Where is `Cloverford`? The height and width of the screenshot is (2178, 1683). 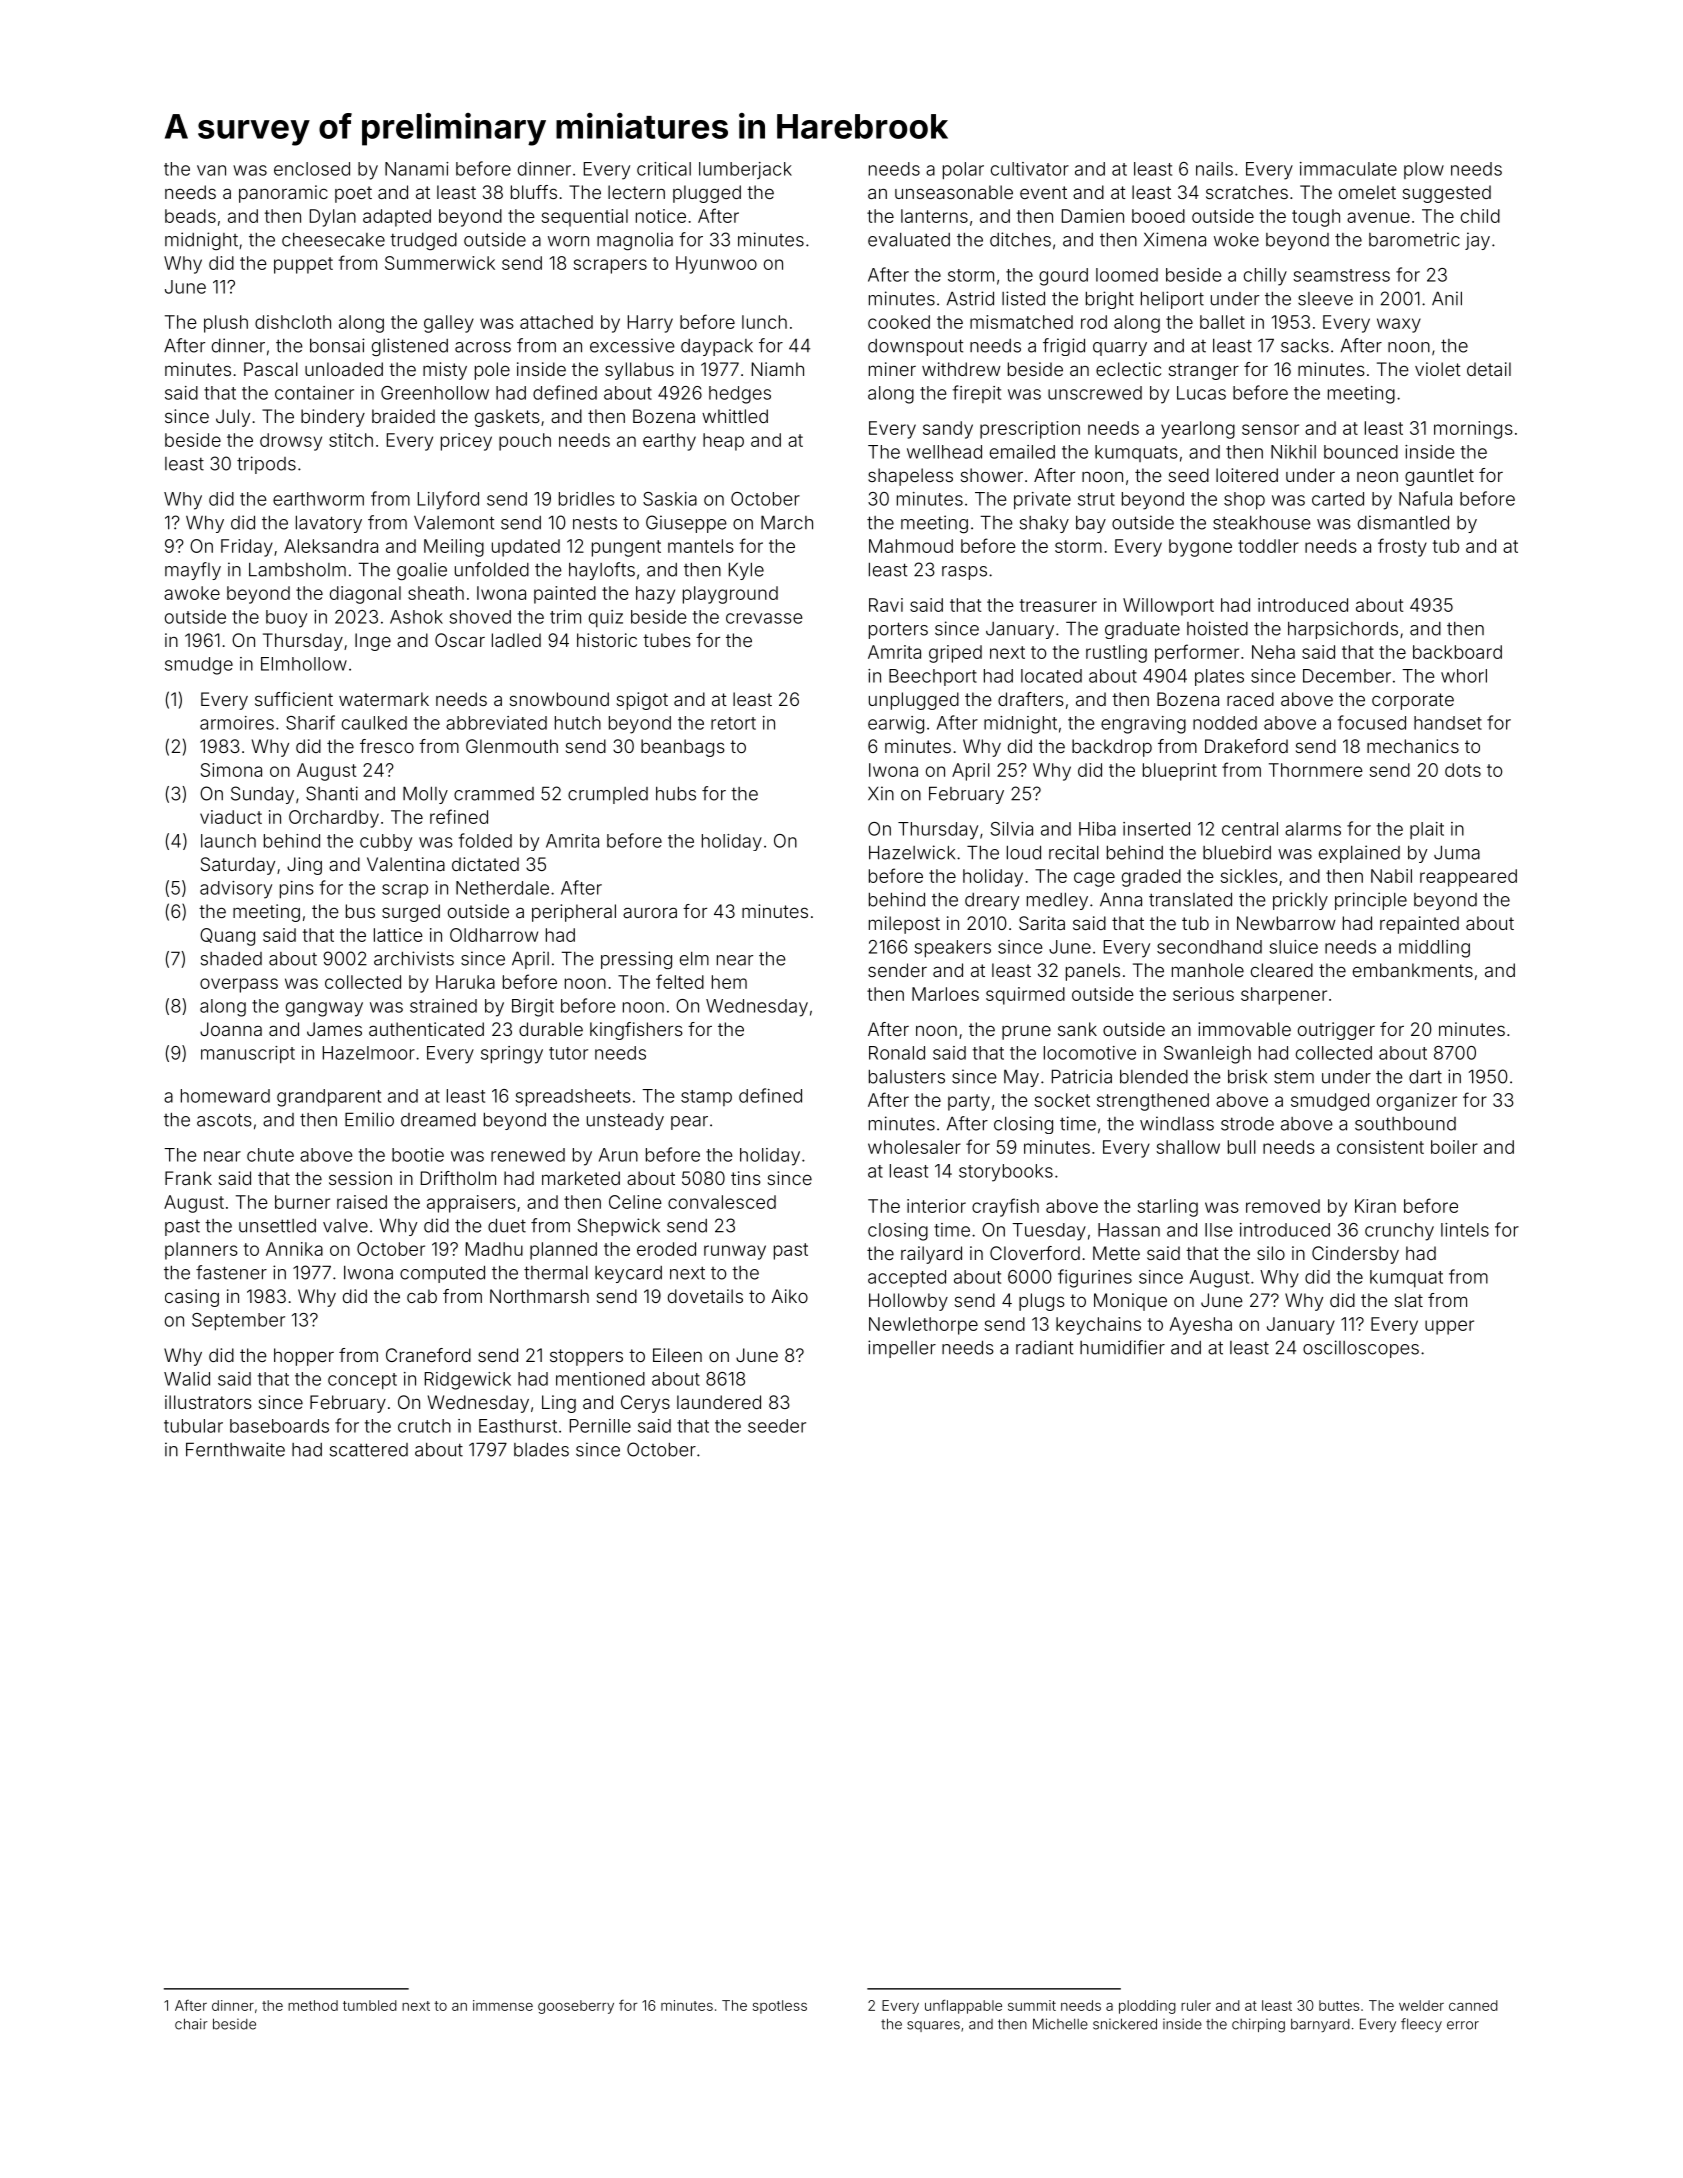
Cloverford is located at coordinates (1035, 1253).
